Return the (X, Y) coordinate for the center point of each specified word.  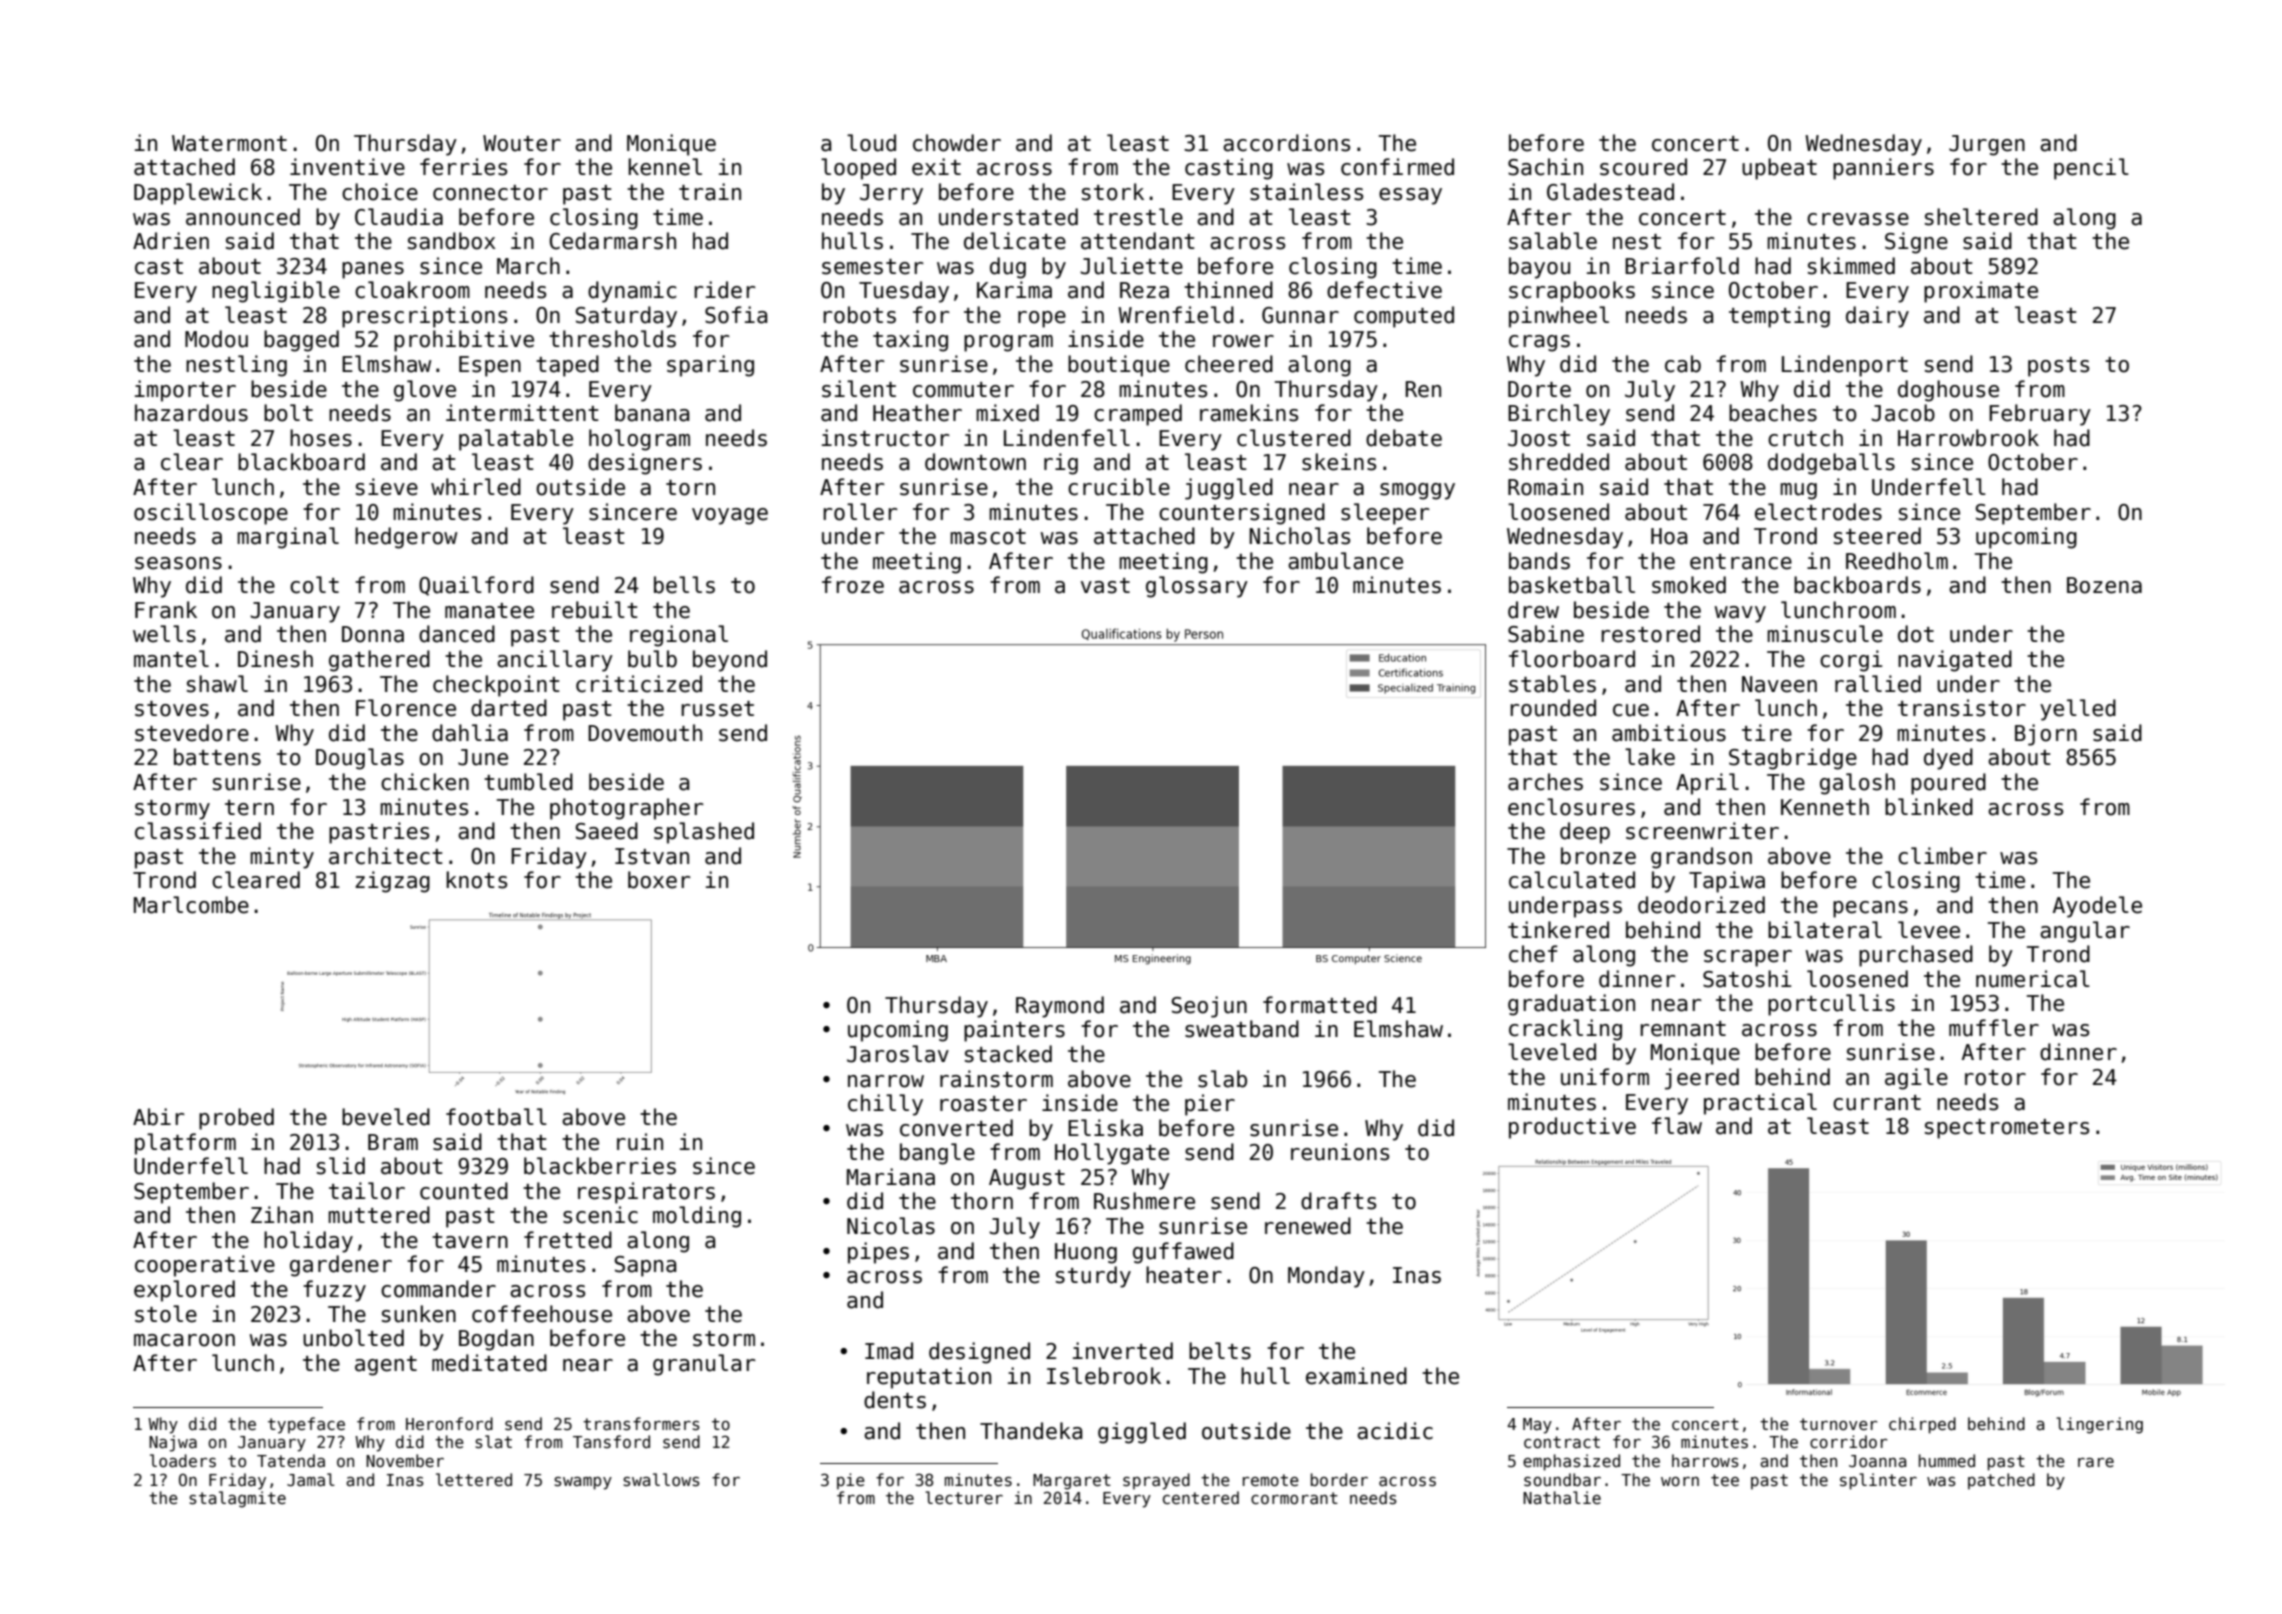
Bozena (2104, 585)
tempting (1779, 317)
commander (438, 1289)
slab (1222, 1079)
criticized (639, 684)
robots (859, 315)
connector (490, 193)
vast (1105, 586)
